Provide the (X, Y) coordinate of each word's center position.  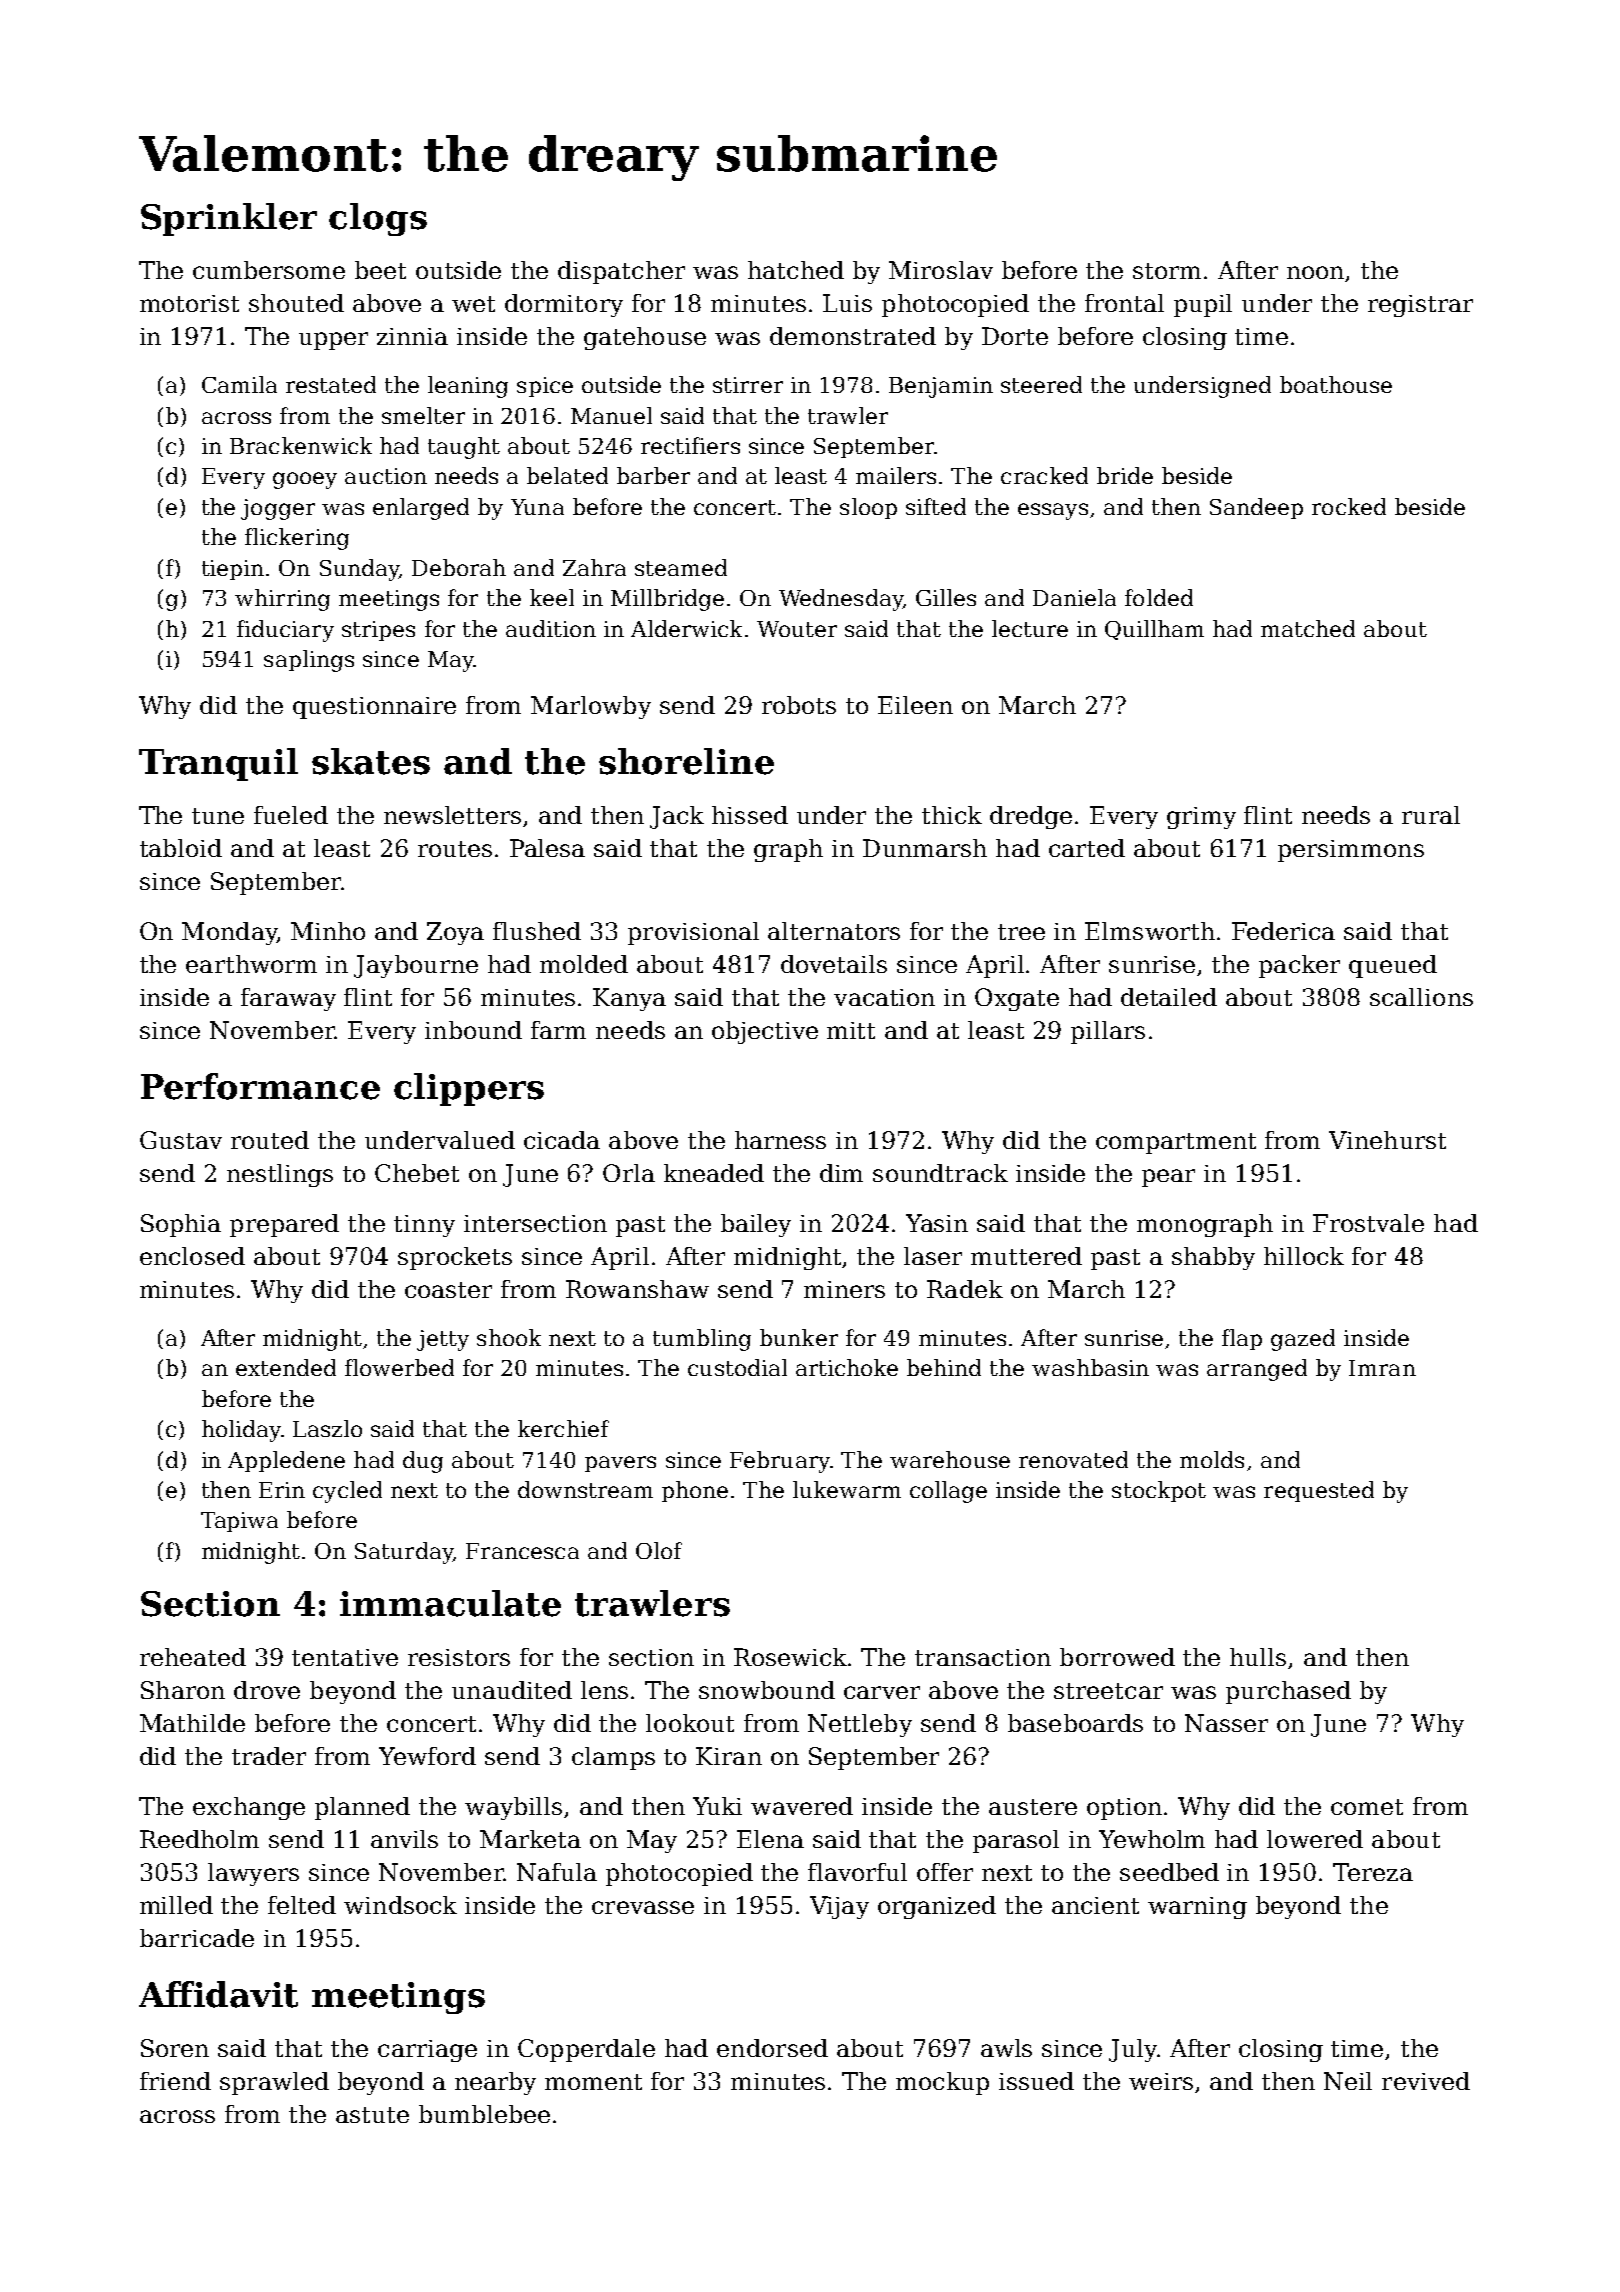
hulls (1258, 1657)
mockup (942, 2083)
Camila (239, 384)
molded (584, 964)
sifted (936, 506)
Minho (328, 931)
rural (1431, 815)
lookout (690, 1723)
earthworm (251, 964)
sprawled (274, 2083)
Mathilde (192, 1723)
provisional (693, 933)
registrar (1420, 306)
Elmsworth (1150, 931)
